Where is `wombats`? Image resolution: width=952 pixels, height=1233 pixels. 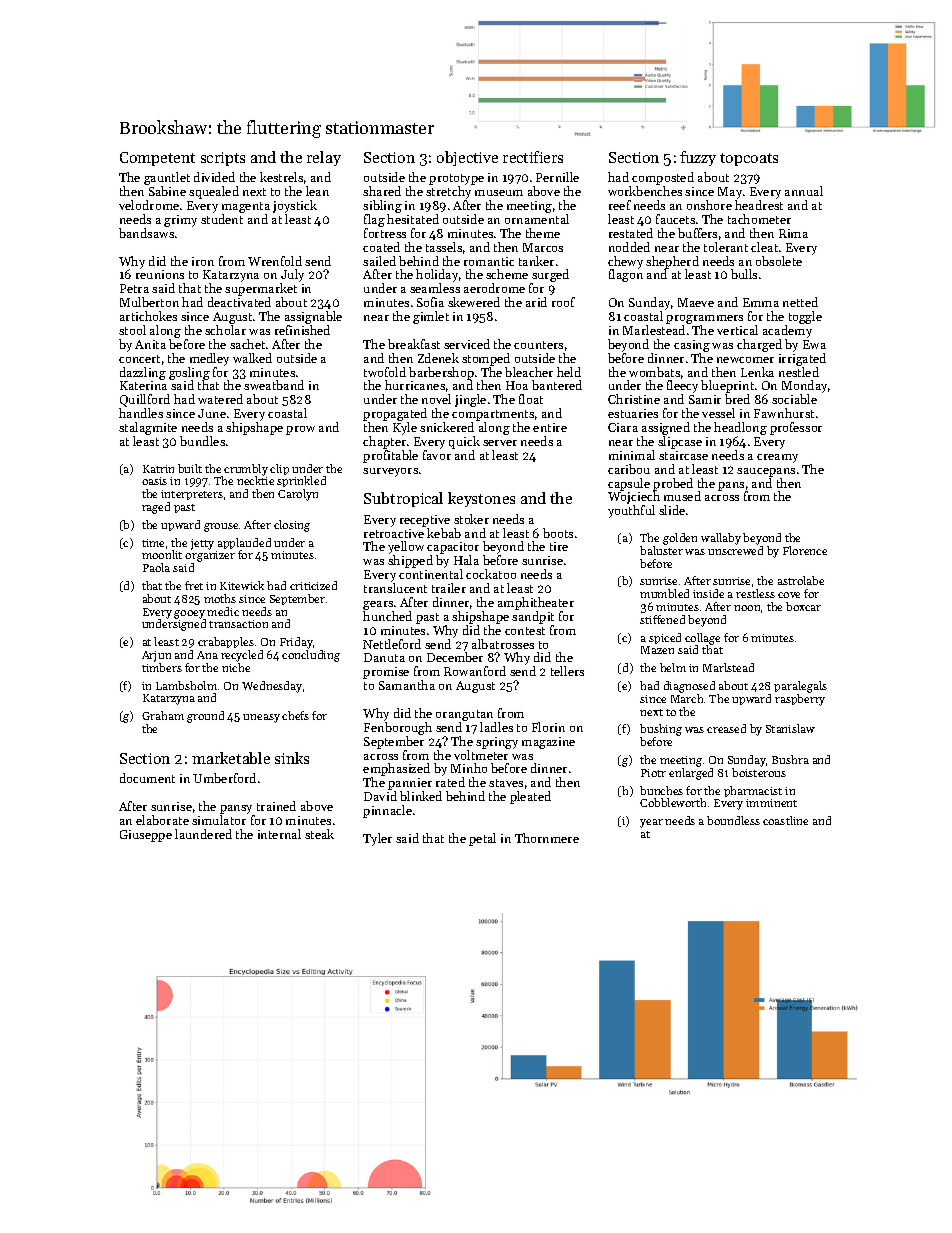
wombats is located at coordinates (654, 372).
